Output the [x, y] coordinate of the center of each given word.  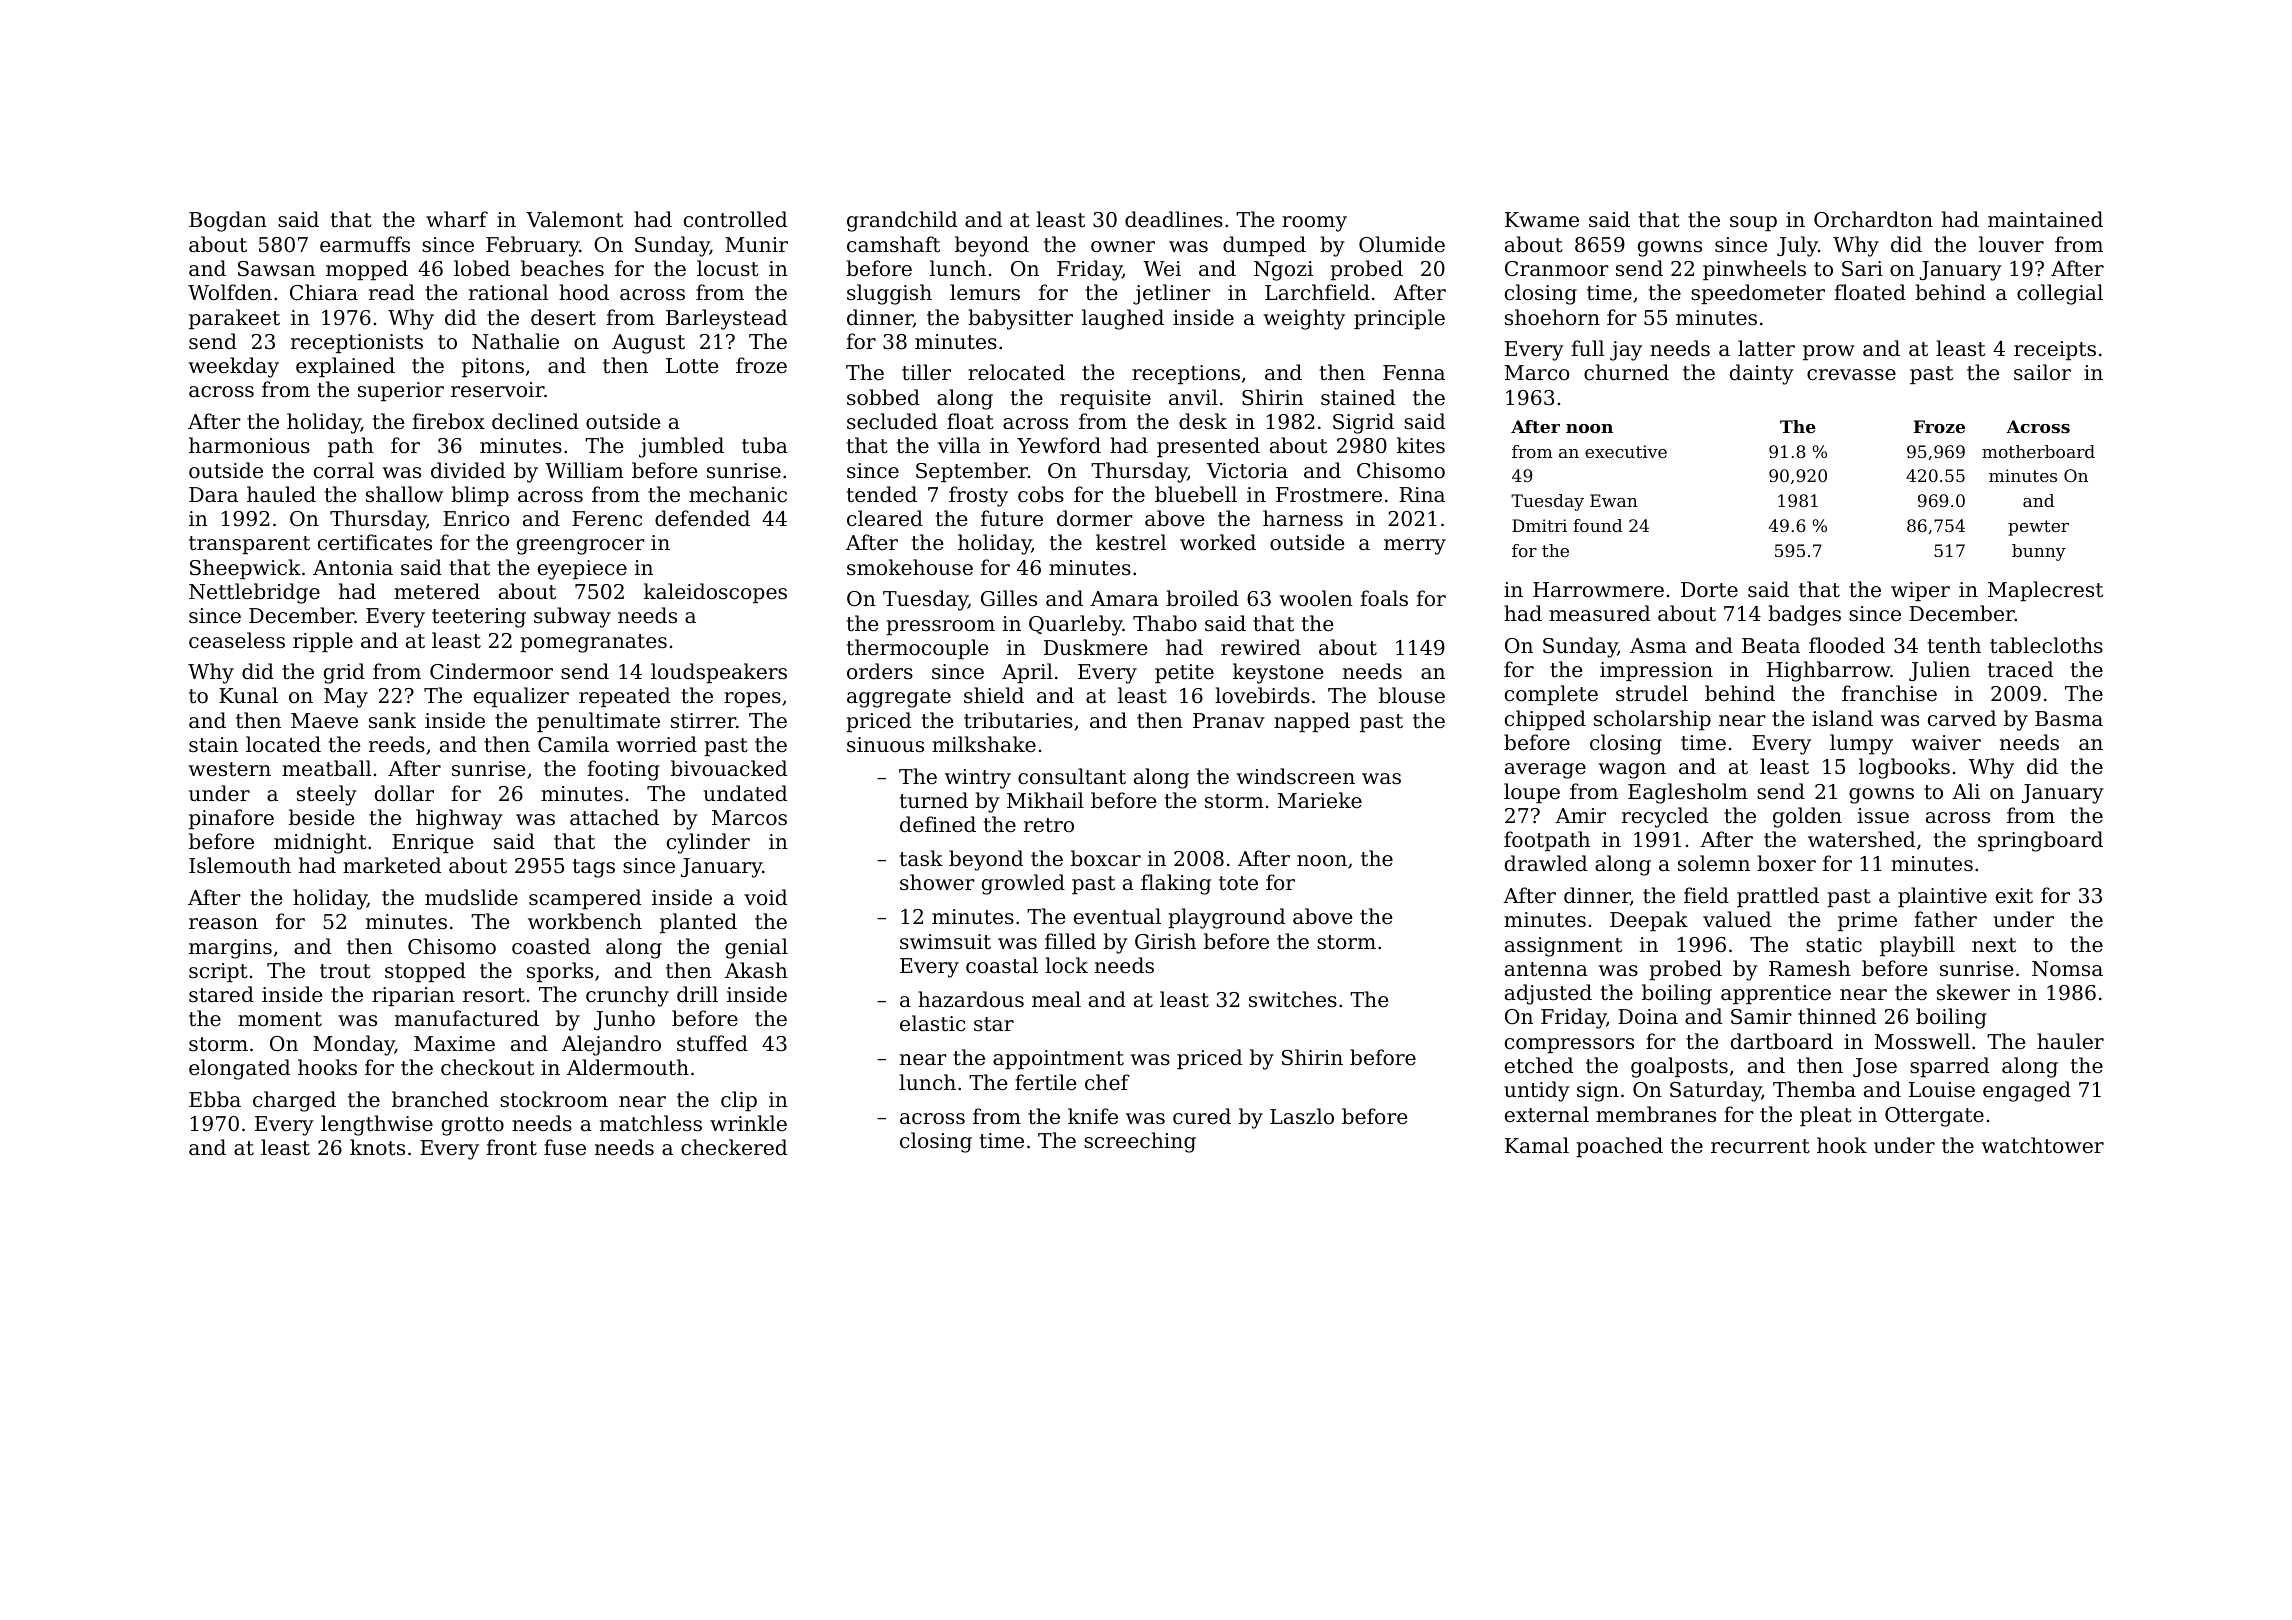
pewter [2038, 528]
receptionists [357, 343]
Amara [1124, 598]
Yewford [1059, 445]
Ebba [215, 1099]
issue [1883, 816]
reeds [397, 744]
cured [1202, 1116]
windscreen [1295, 776]
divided [468, 470]
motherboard [2038, 451]
